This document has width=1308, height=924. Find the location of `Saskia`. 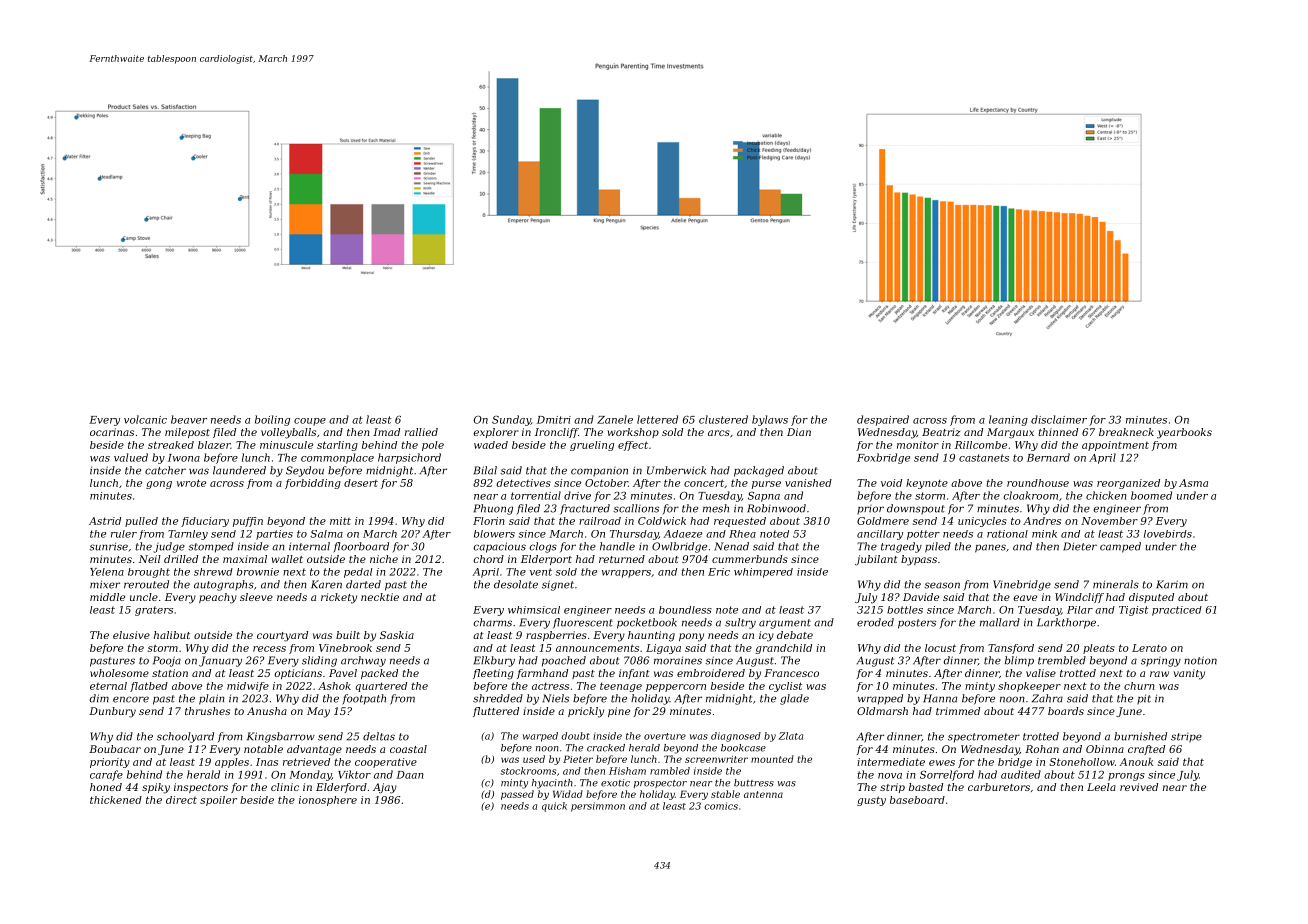

Saskia is located at coordinates (397, 635).
